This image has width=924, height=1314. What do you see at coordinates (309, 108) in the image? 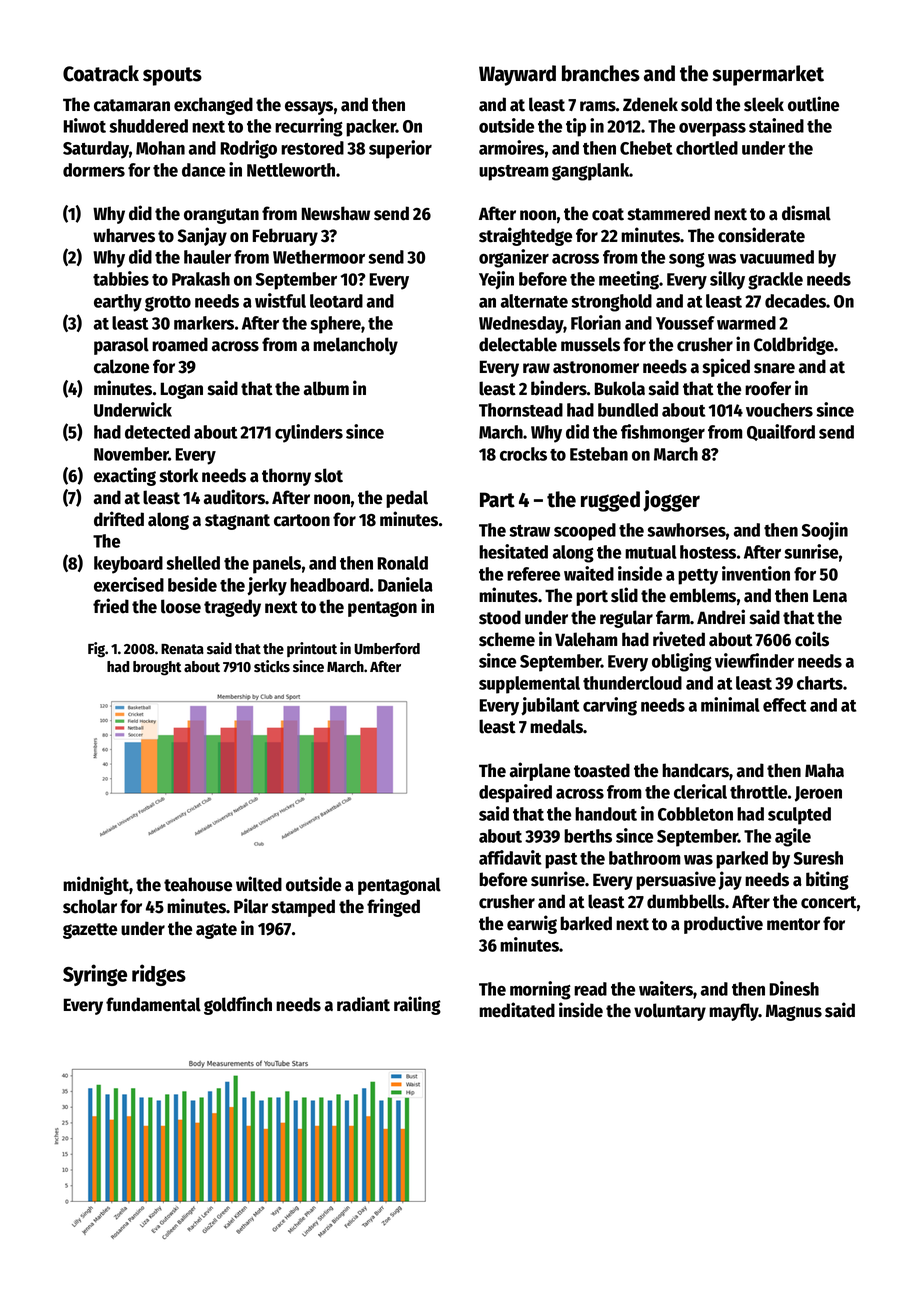
I see `essays` at bounding box center [309, 108].
